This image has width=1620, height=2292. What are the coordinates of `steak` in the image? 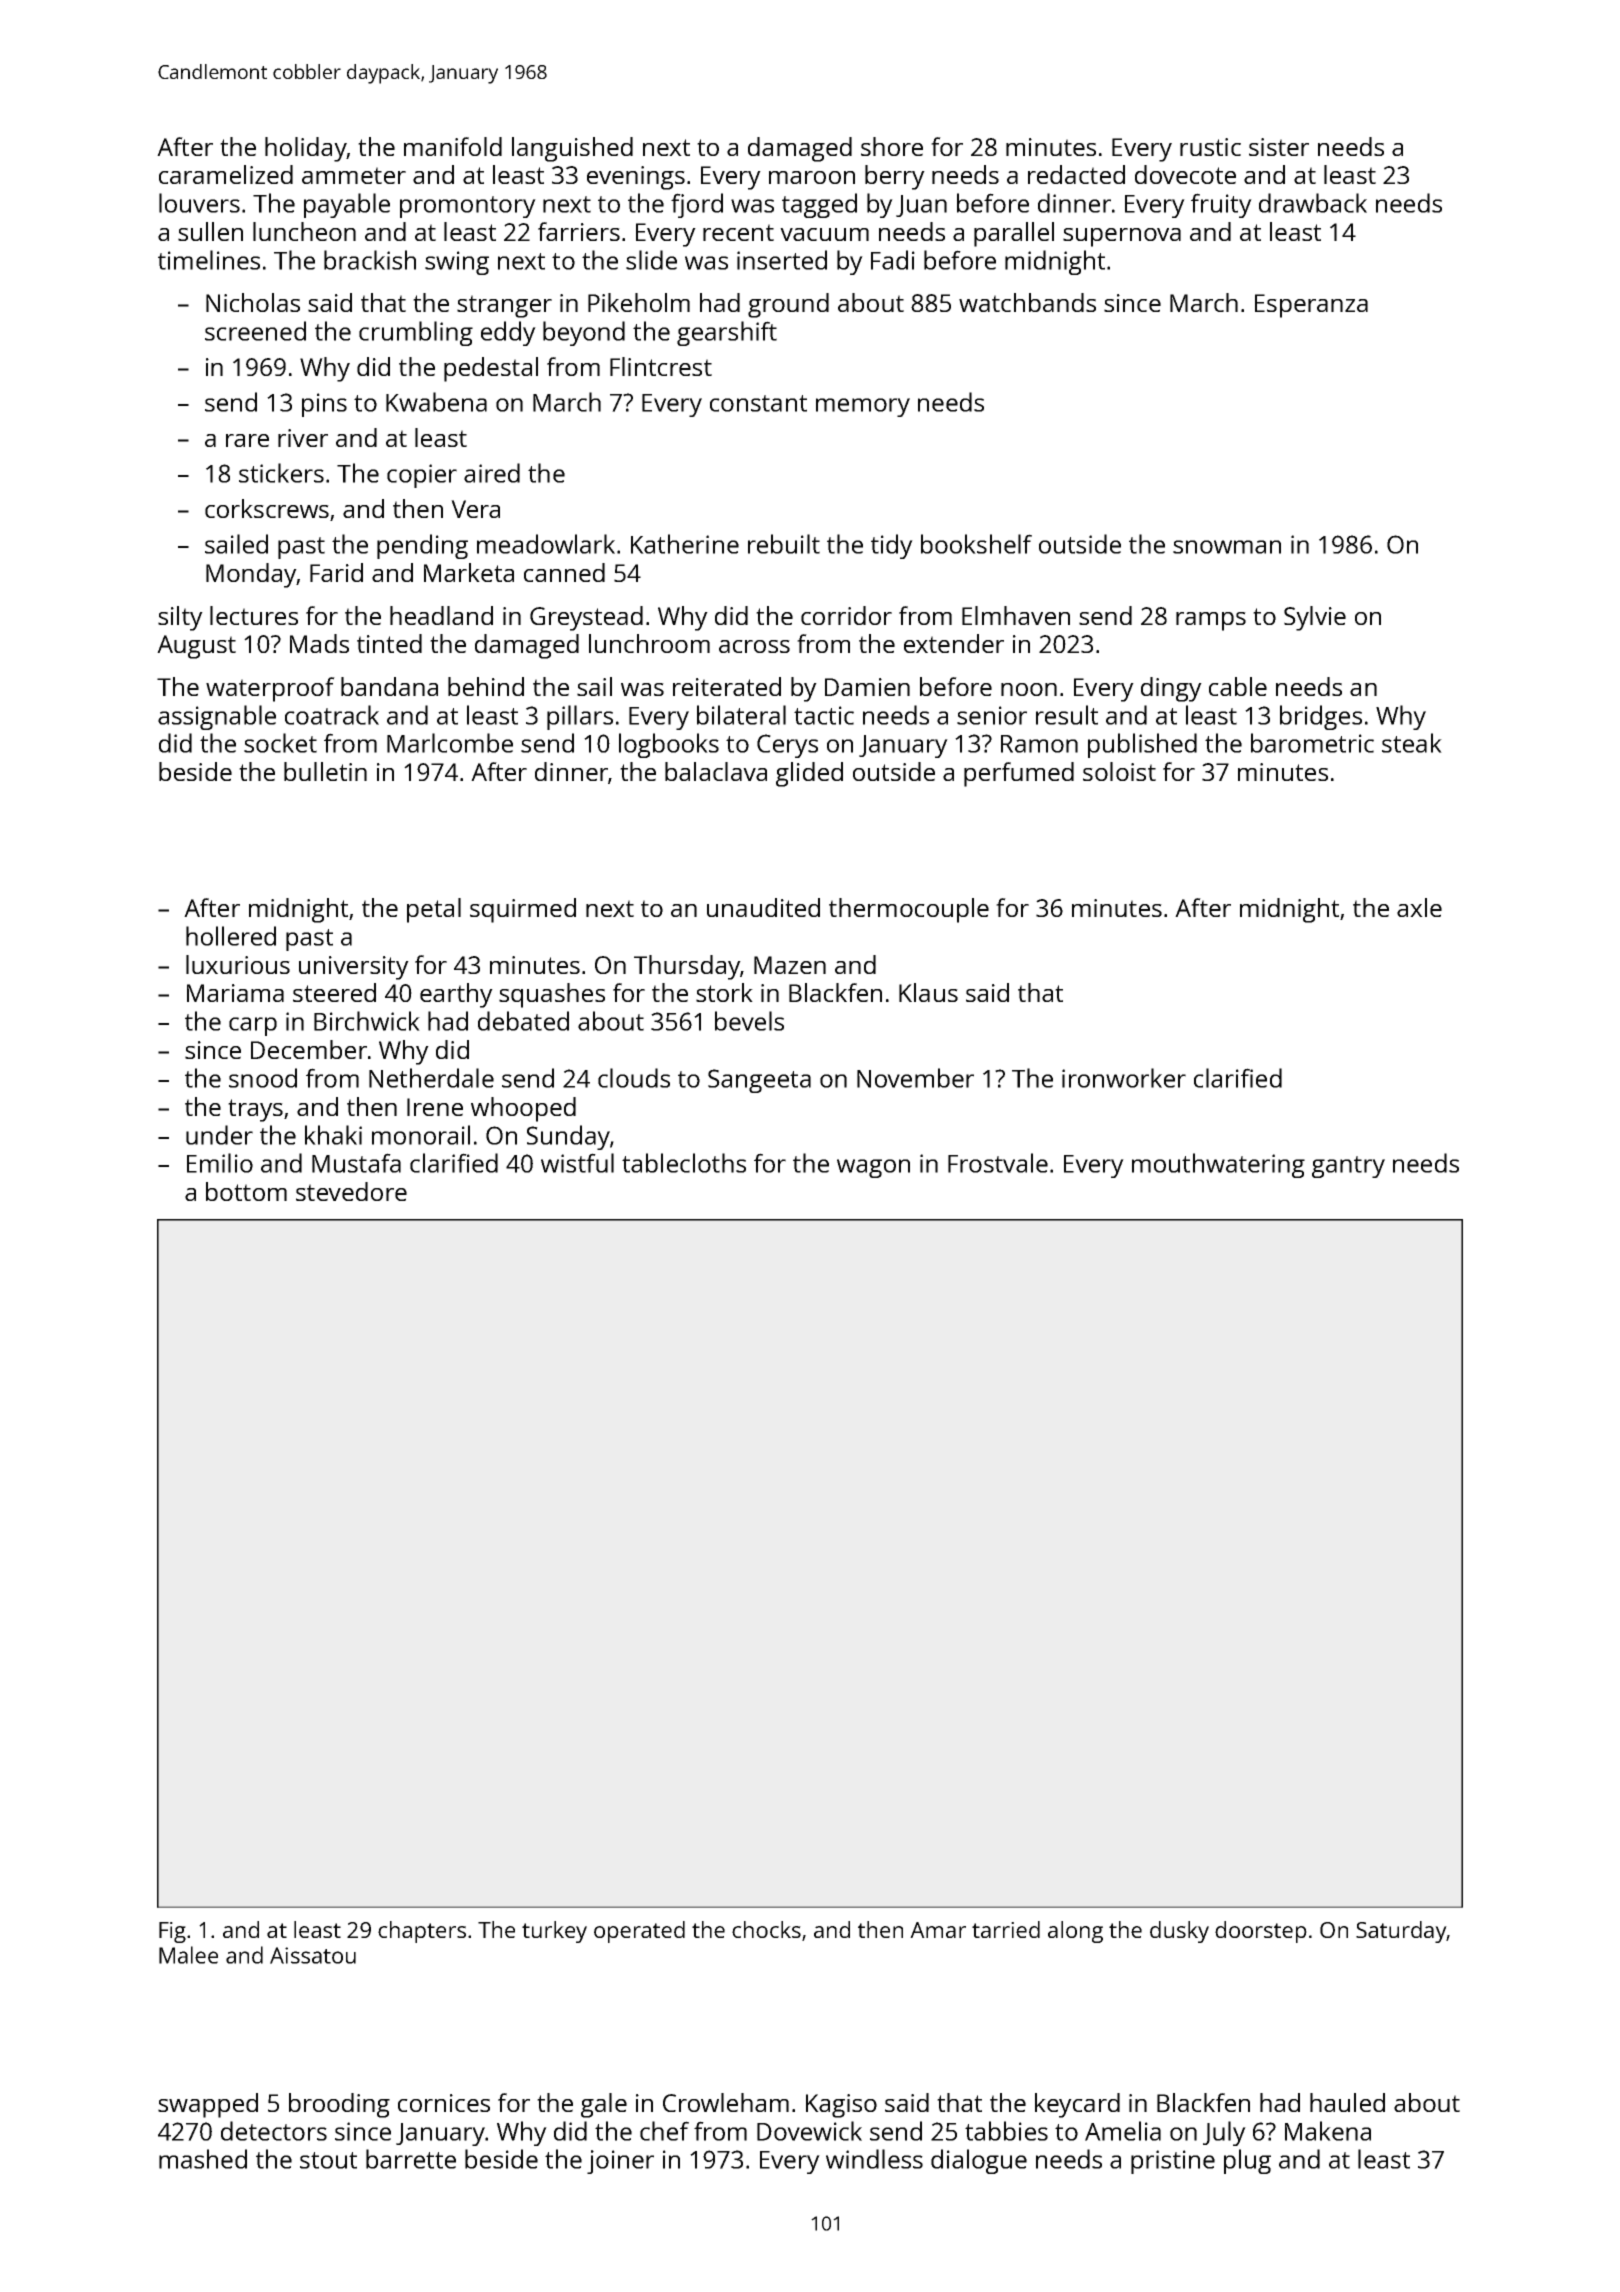 It's located at (1412, 743).
